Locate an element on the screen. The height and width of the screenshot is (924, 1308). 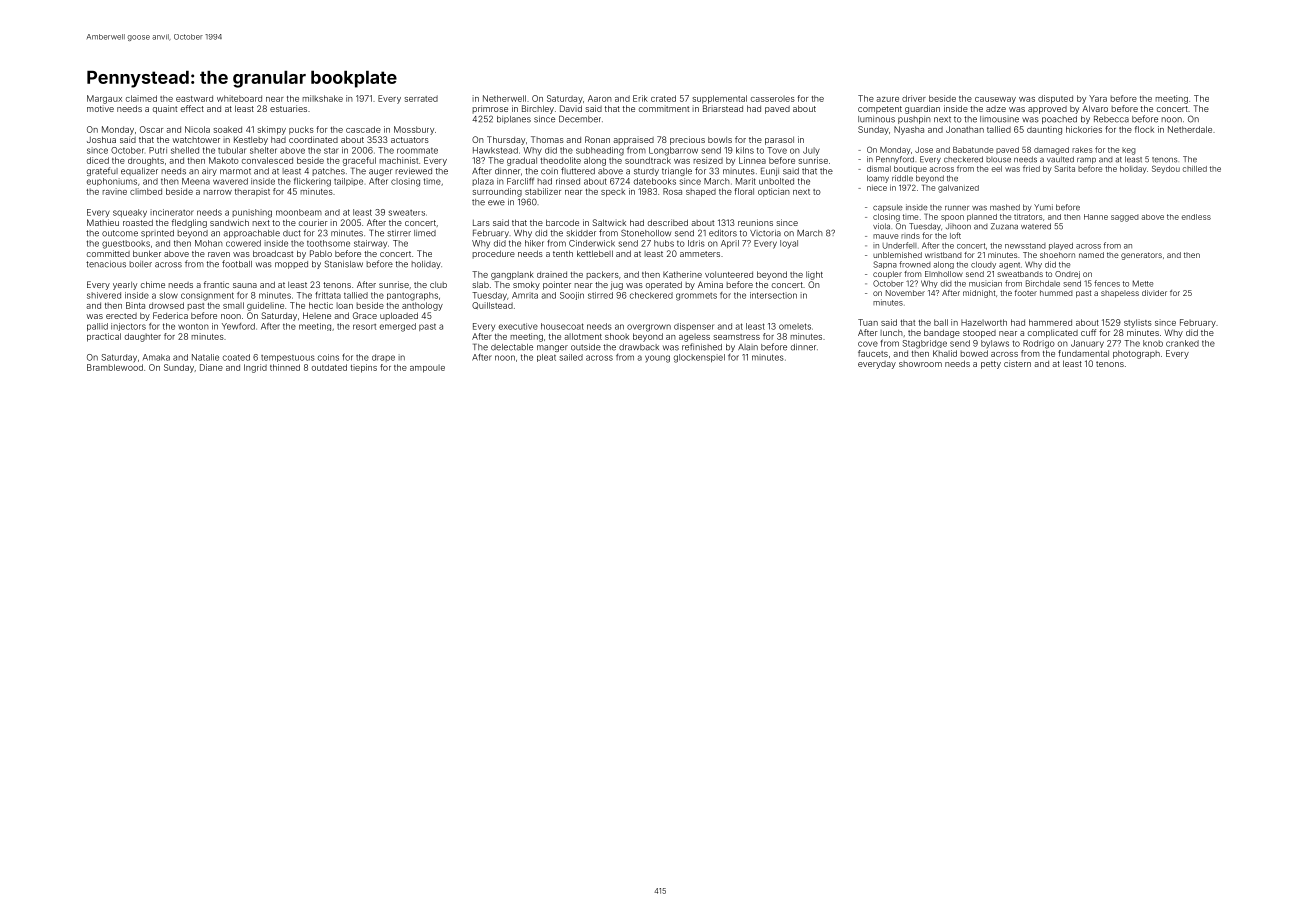
commitment is located at coordinates (664, 109).
